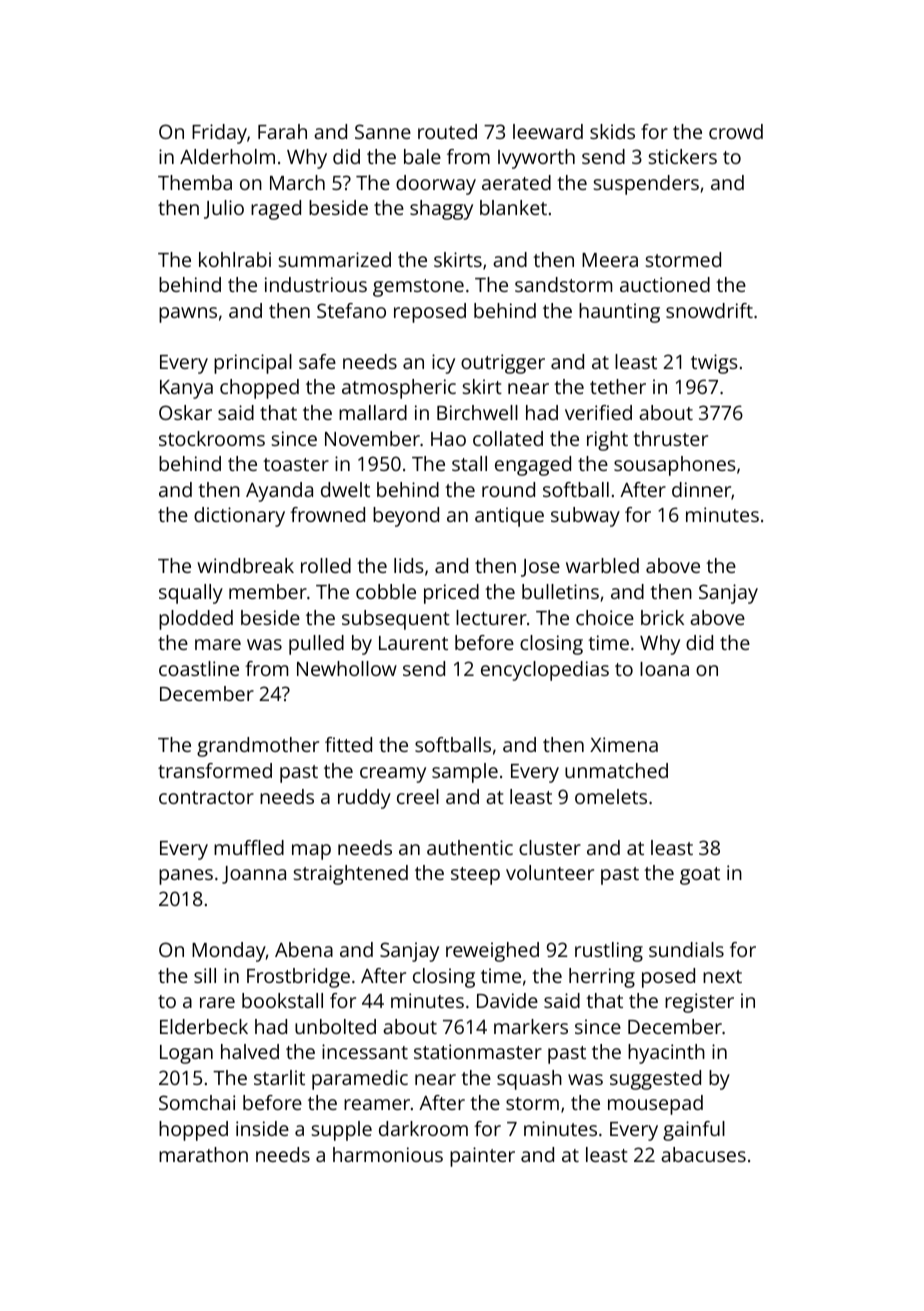  Describe the element at coordinates (664, 669) in the screenshot. I see `Ioana` at that location.
